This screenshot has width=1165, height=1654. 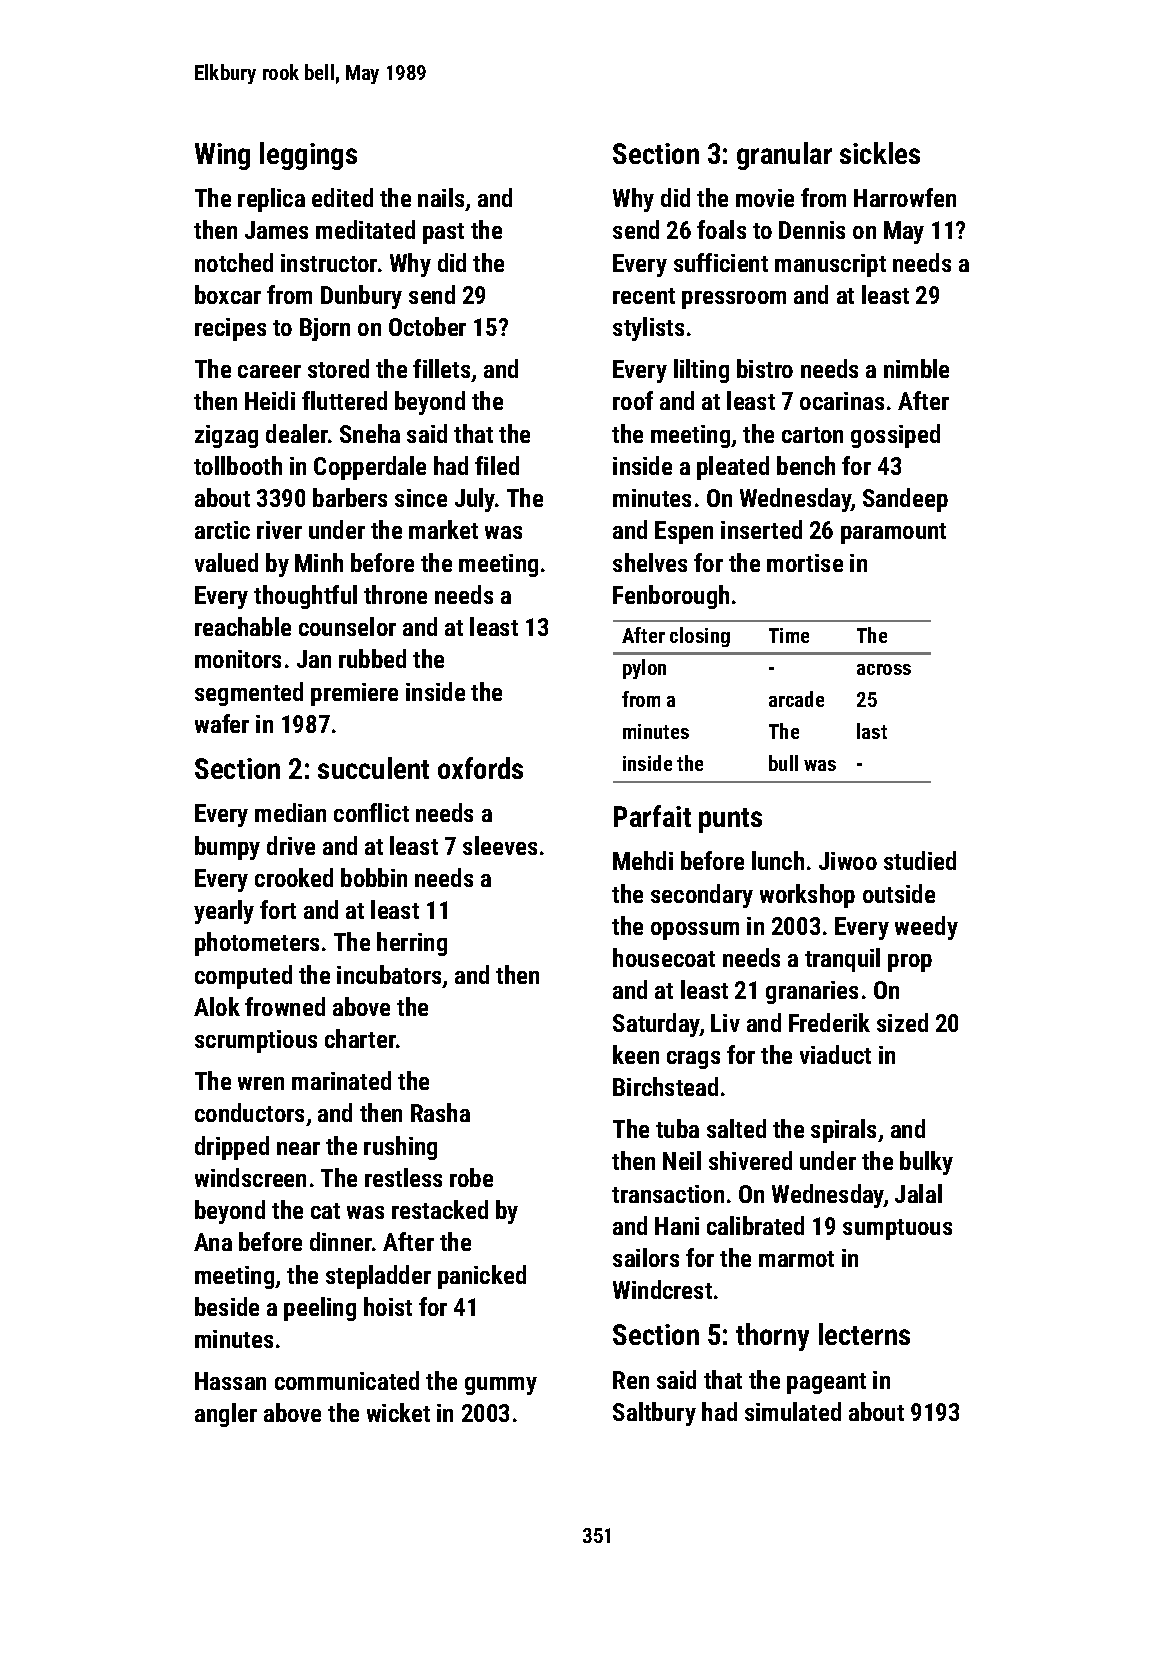 I want to click on Dennis, so click(x=812, y=230).
